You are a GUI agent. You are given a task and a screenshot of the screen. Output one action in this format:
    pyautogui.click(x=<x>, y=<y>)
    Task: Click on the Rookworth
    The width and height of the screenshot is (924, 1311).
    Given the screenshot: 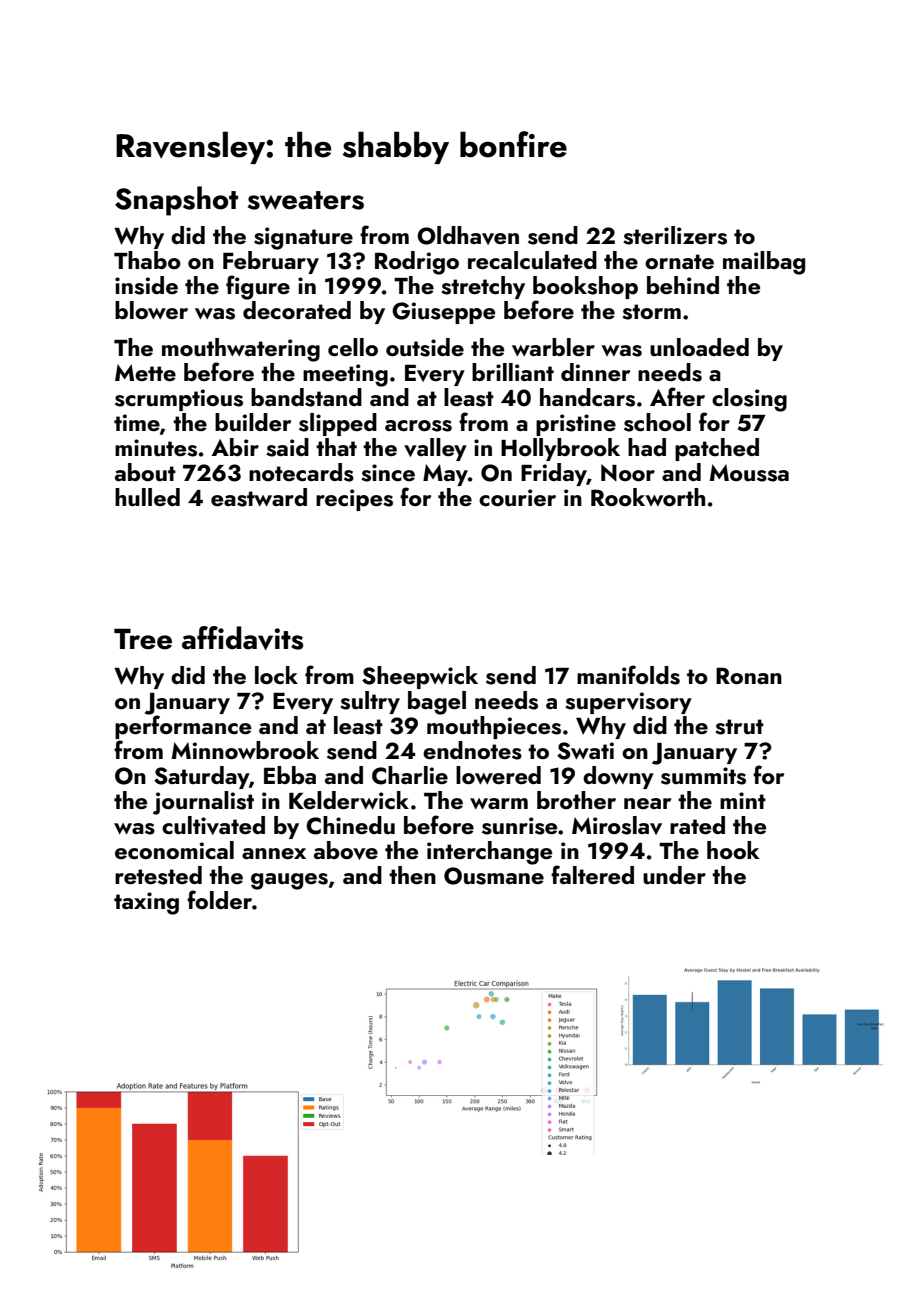 What is the action you would take?
    pyautogui.click(x=648, y=497)
